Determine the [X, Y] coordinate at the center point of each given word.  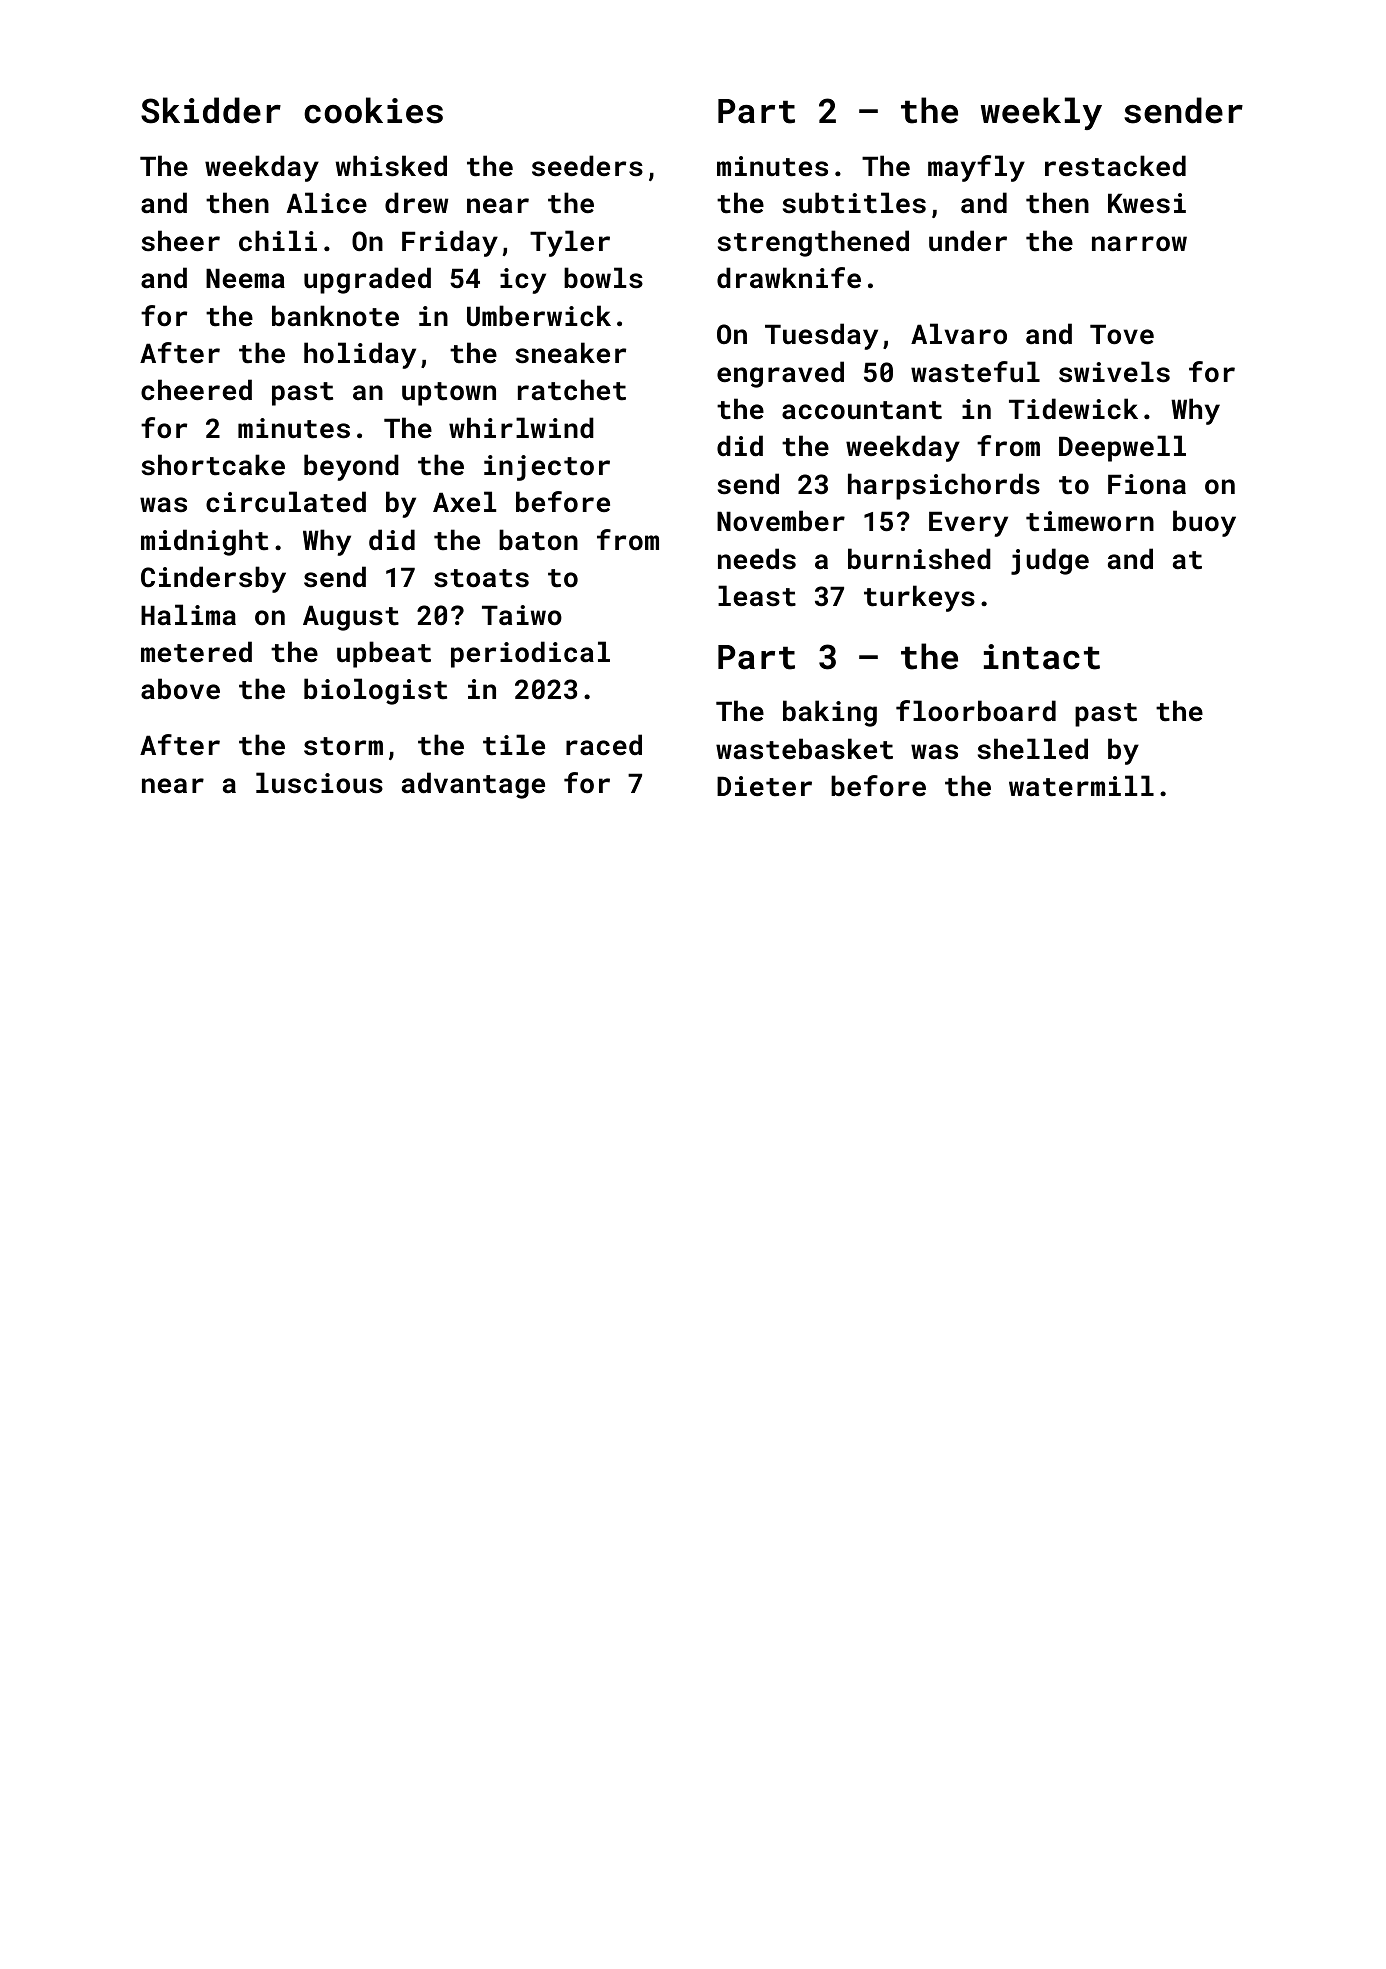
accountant [862, 410]
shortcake [213, 465]
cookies [373, 110]
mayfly [976, 168]
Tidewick [1073, 409]
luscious [319, 783]
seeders [587, 166]
